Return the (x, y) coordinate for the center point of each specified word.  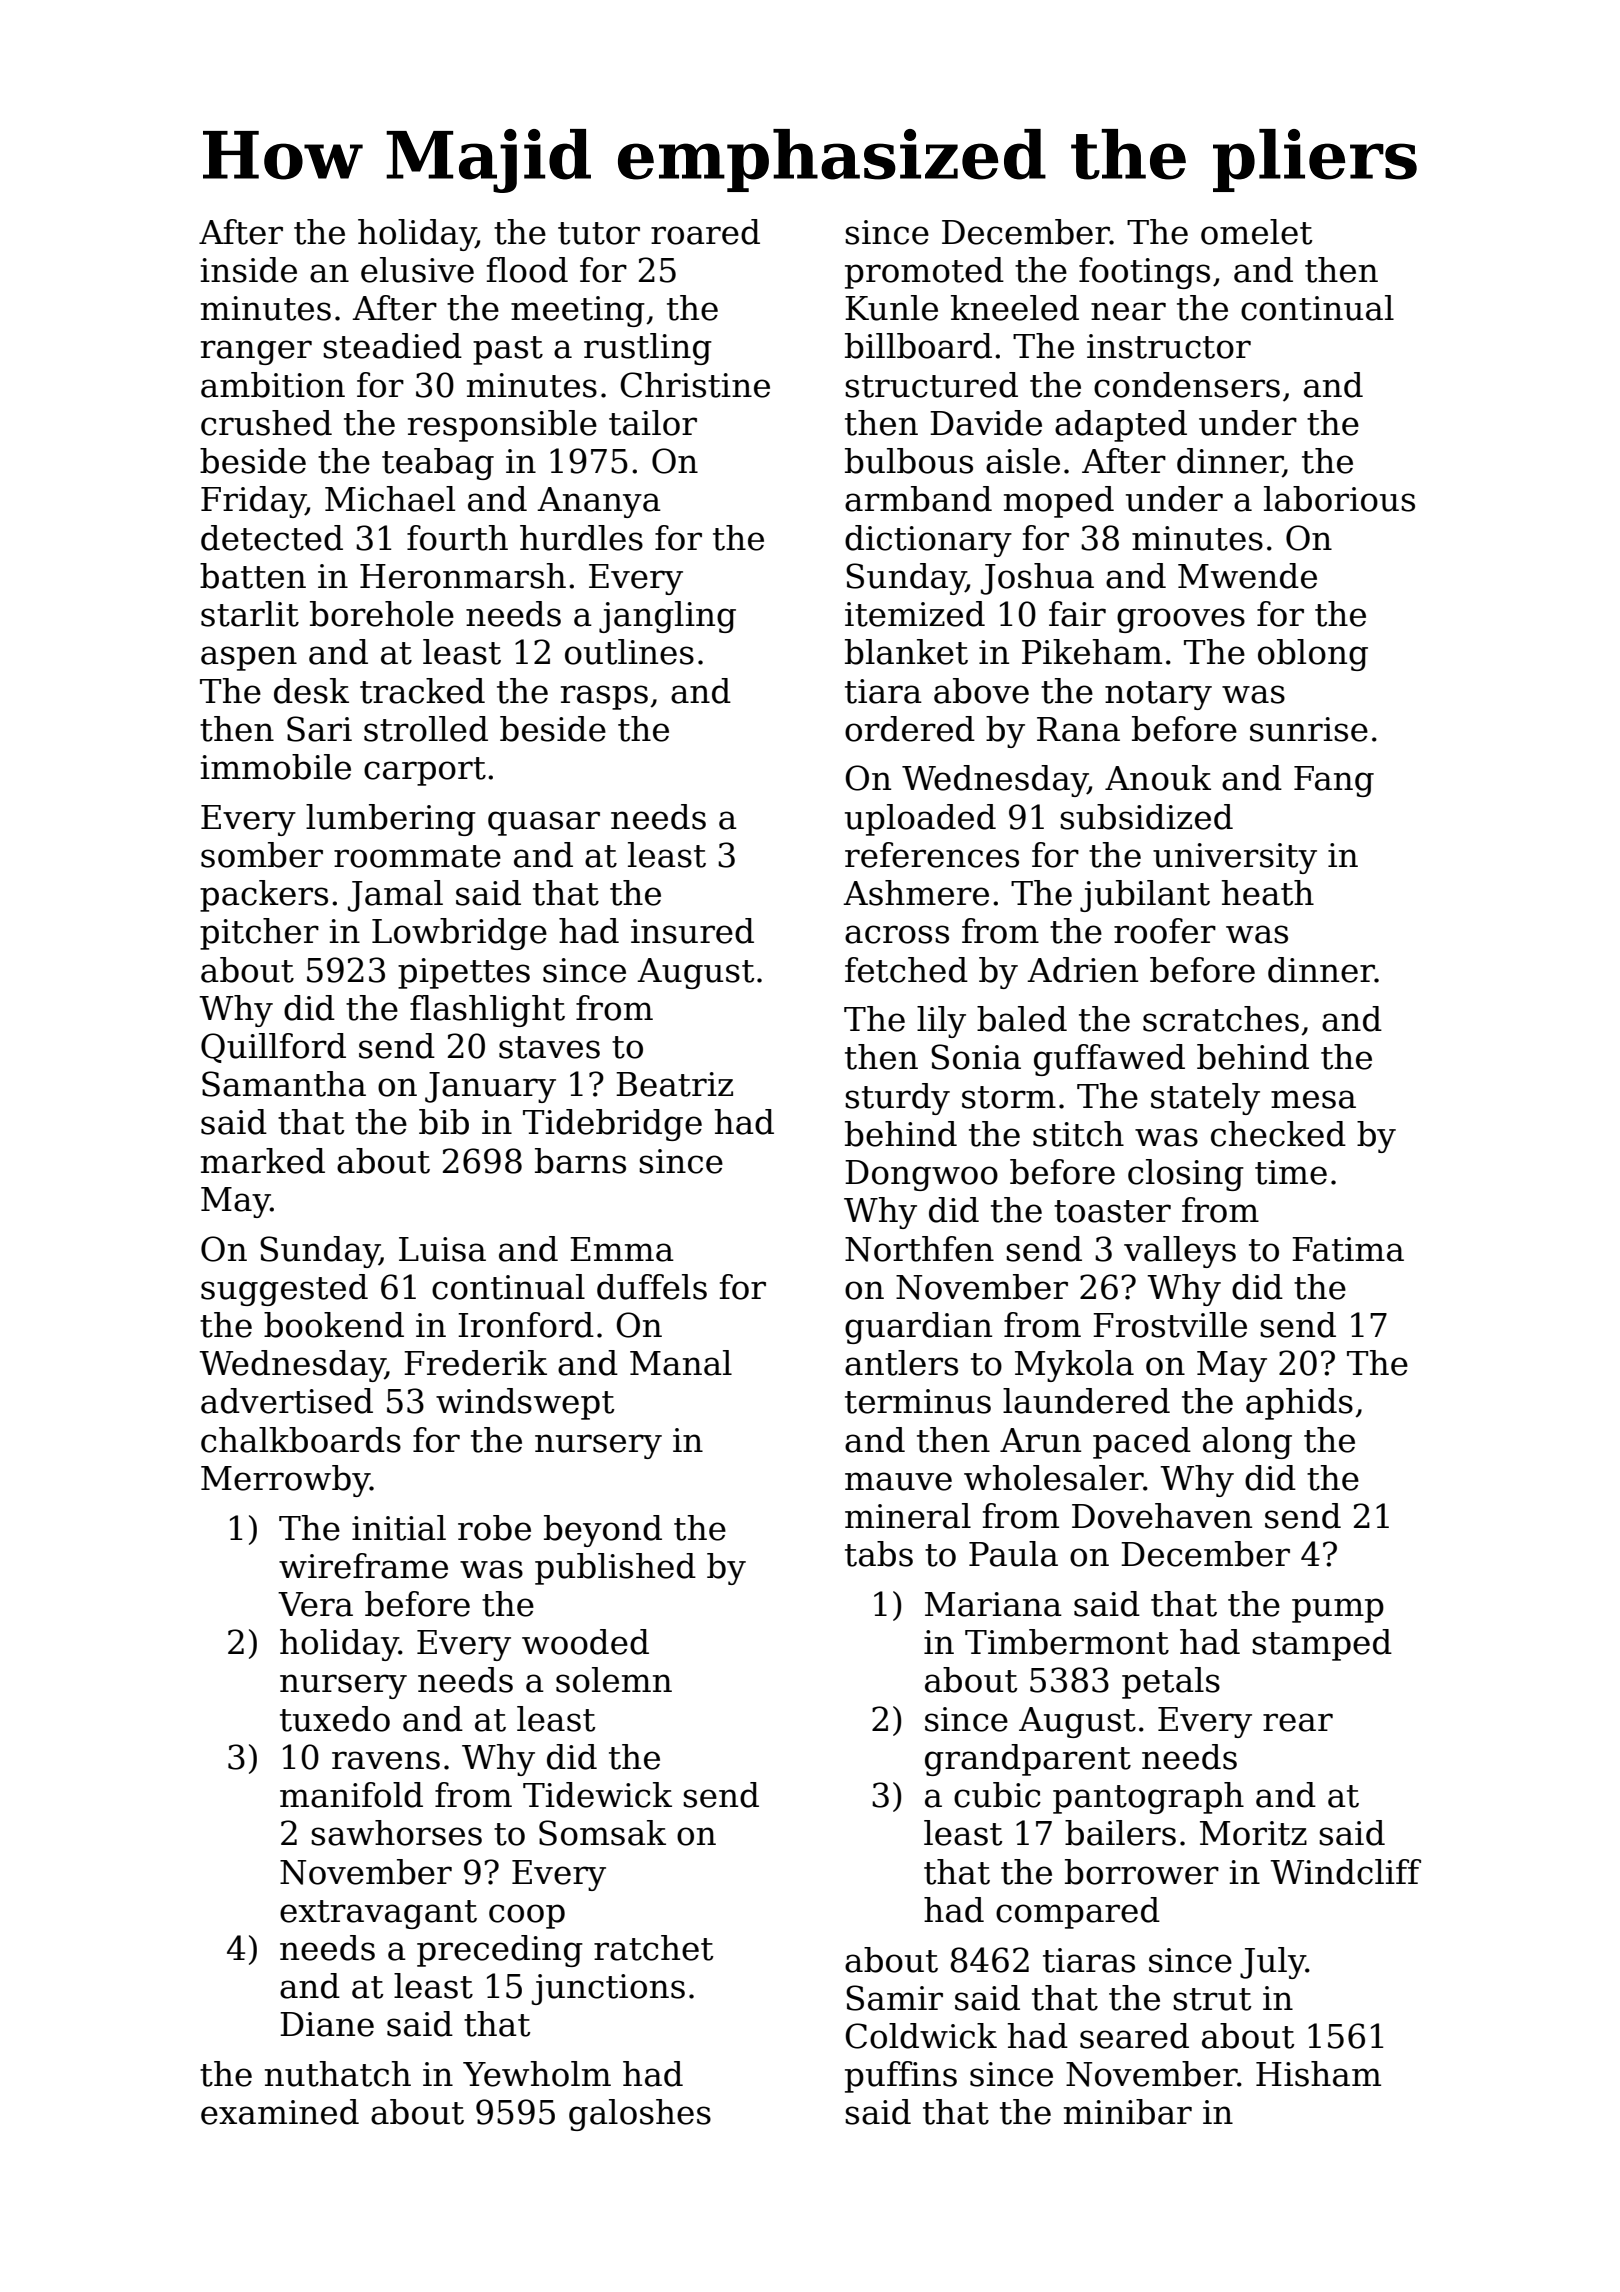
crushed (266, 423)
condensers (1187, 385)
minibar (1128, 2112)
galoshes (640, 2115)
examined (280, 2112)
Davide (986, 423)
